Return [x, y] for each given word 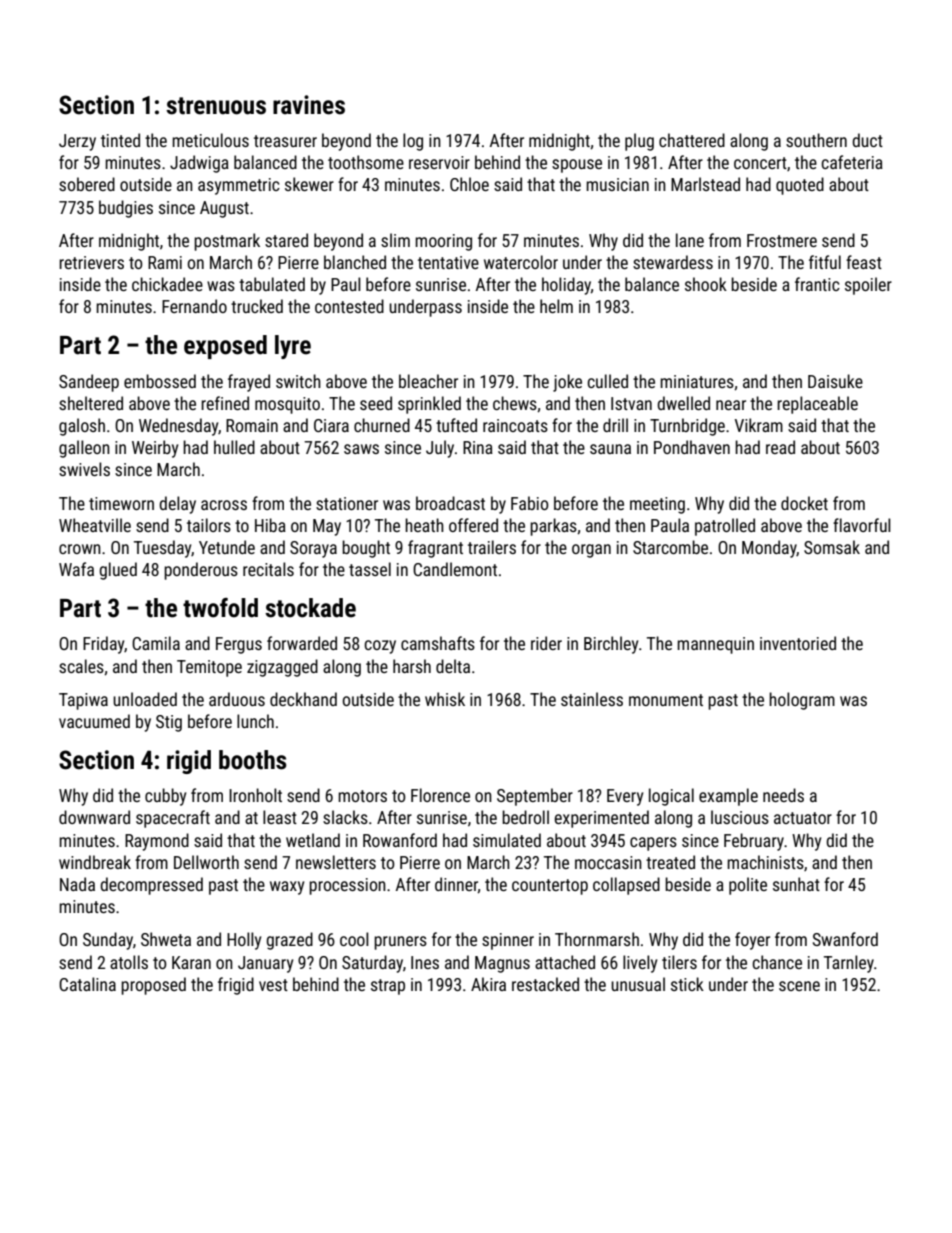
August [224, 209]
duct [867, 140]
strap [388, 987]
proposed [153, 986]
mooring [443, 242]
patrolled [725, 527]
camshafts [438, 643]
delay [177, 505]
